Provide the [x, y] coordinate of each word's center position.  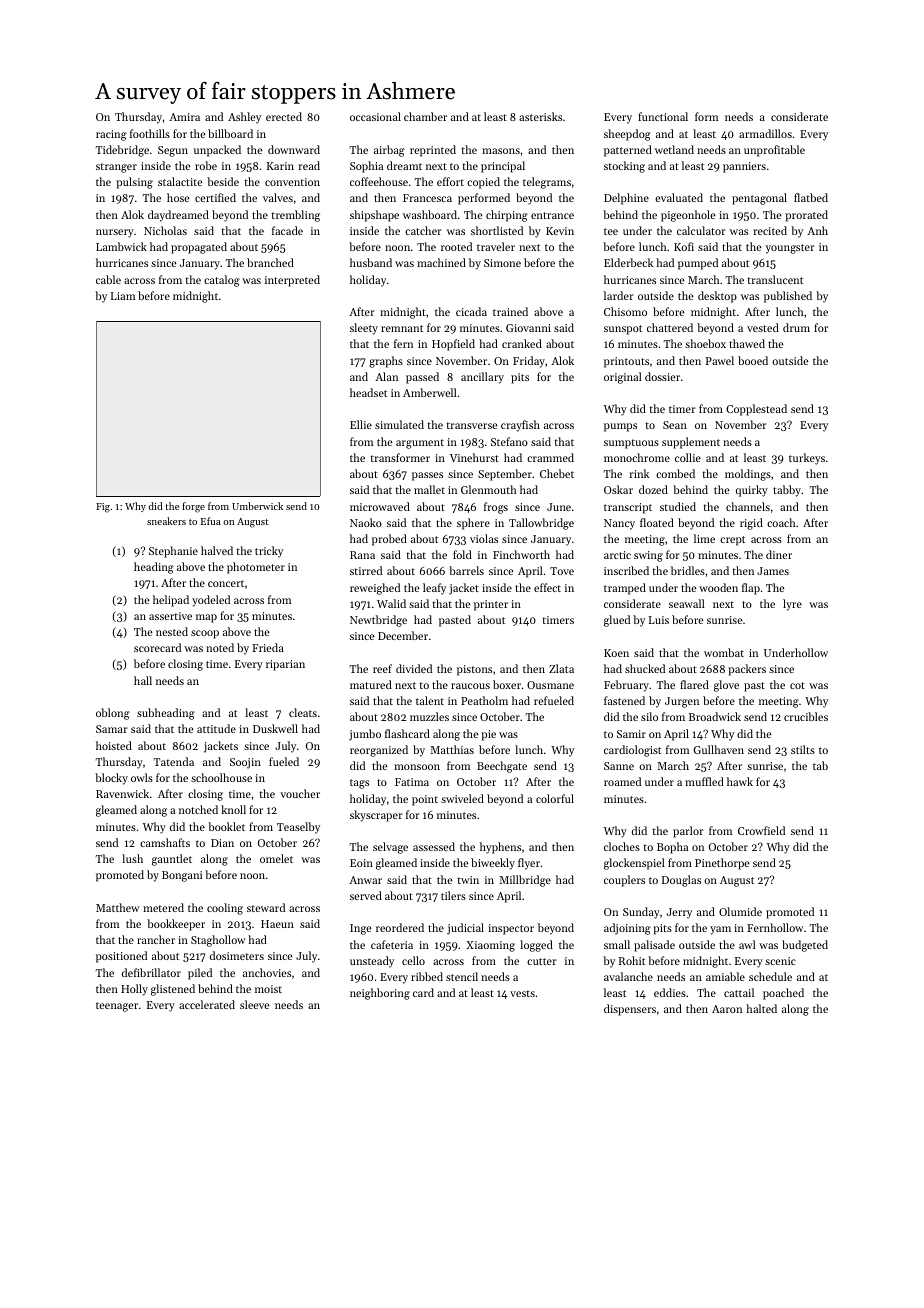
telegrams [547, 183]
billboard [230, 133]
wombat [724, 652]
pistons [474, 670]
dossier [662, 376]
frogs [496, 508]
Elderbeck [628, 262]
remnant [402, 328]
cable [108, 279]
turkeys [807, 459]
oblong [113, 714]
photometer [256, 568]
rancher [156, 939]
